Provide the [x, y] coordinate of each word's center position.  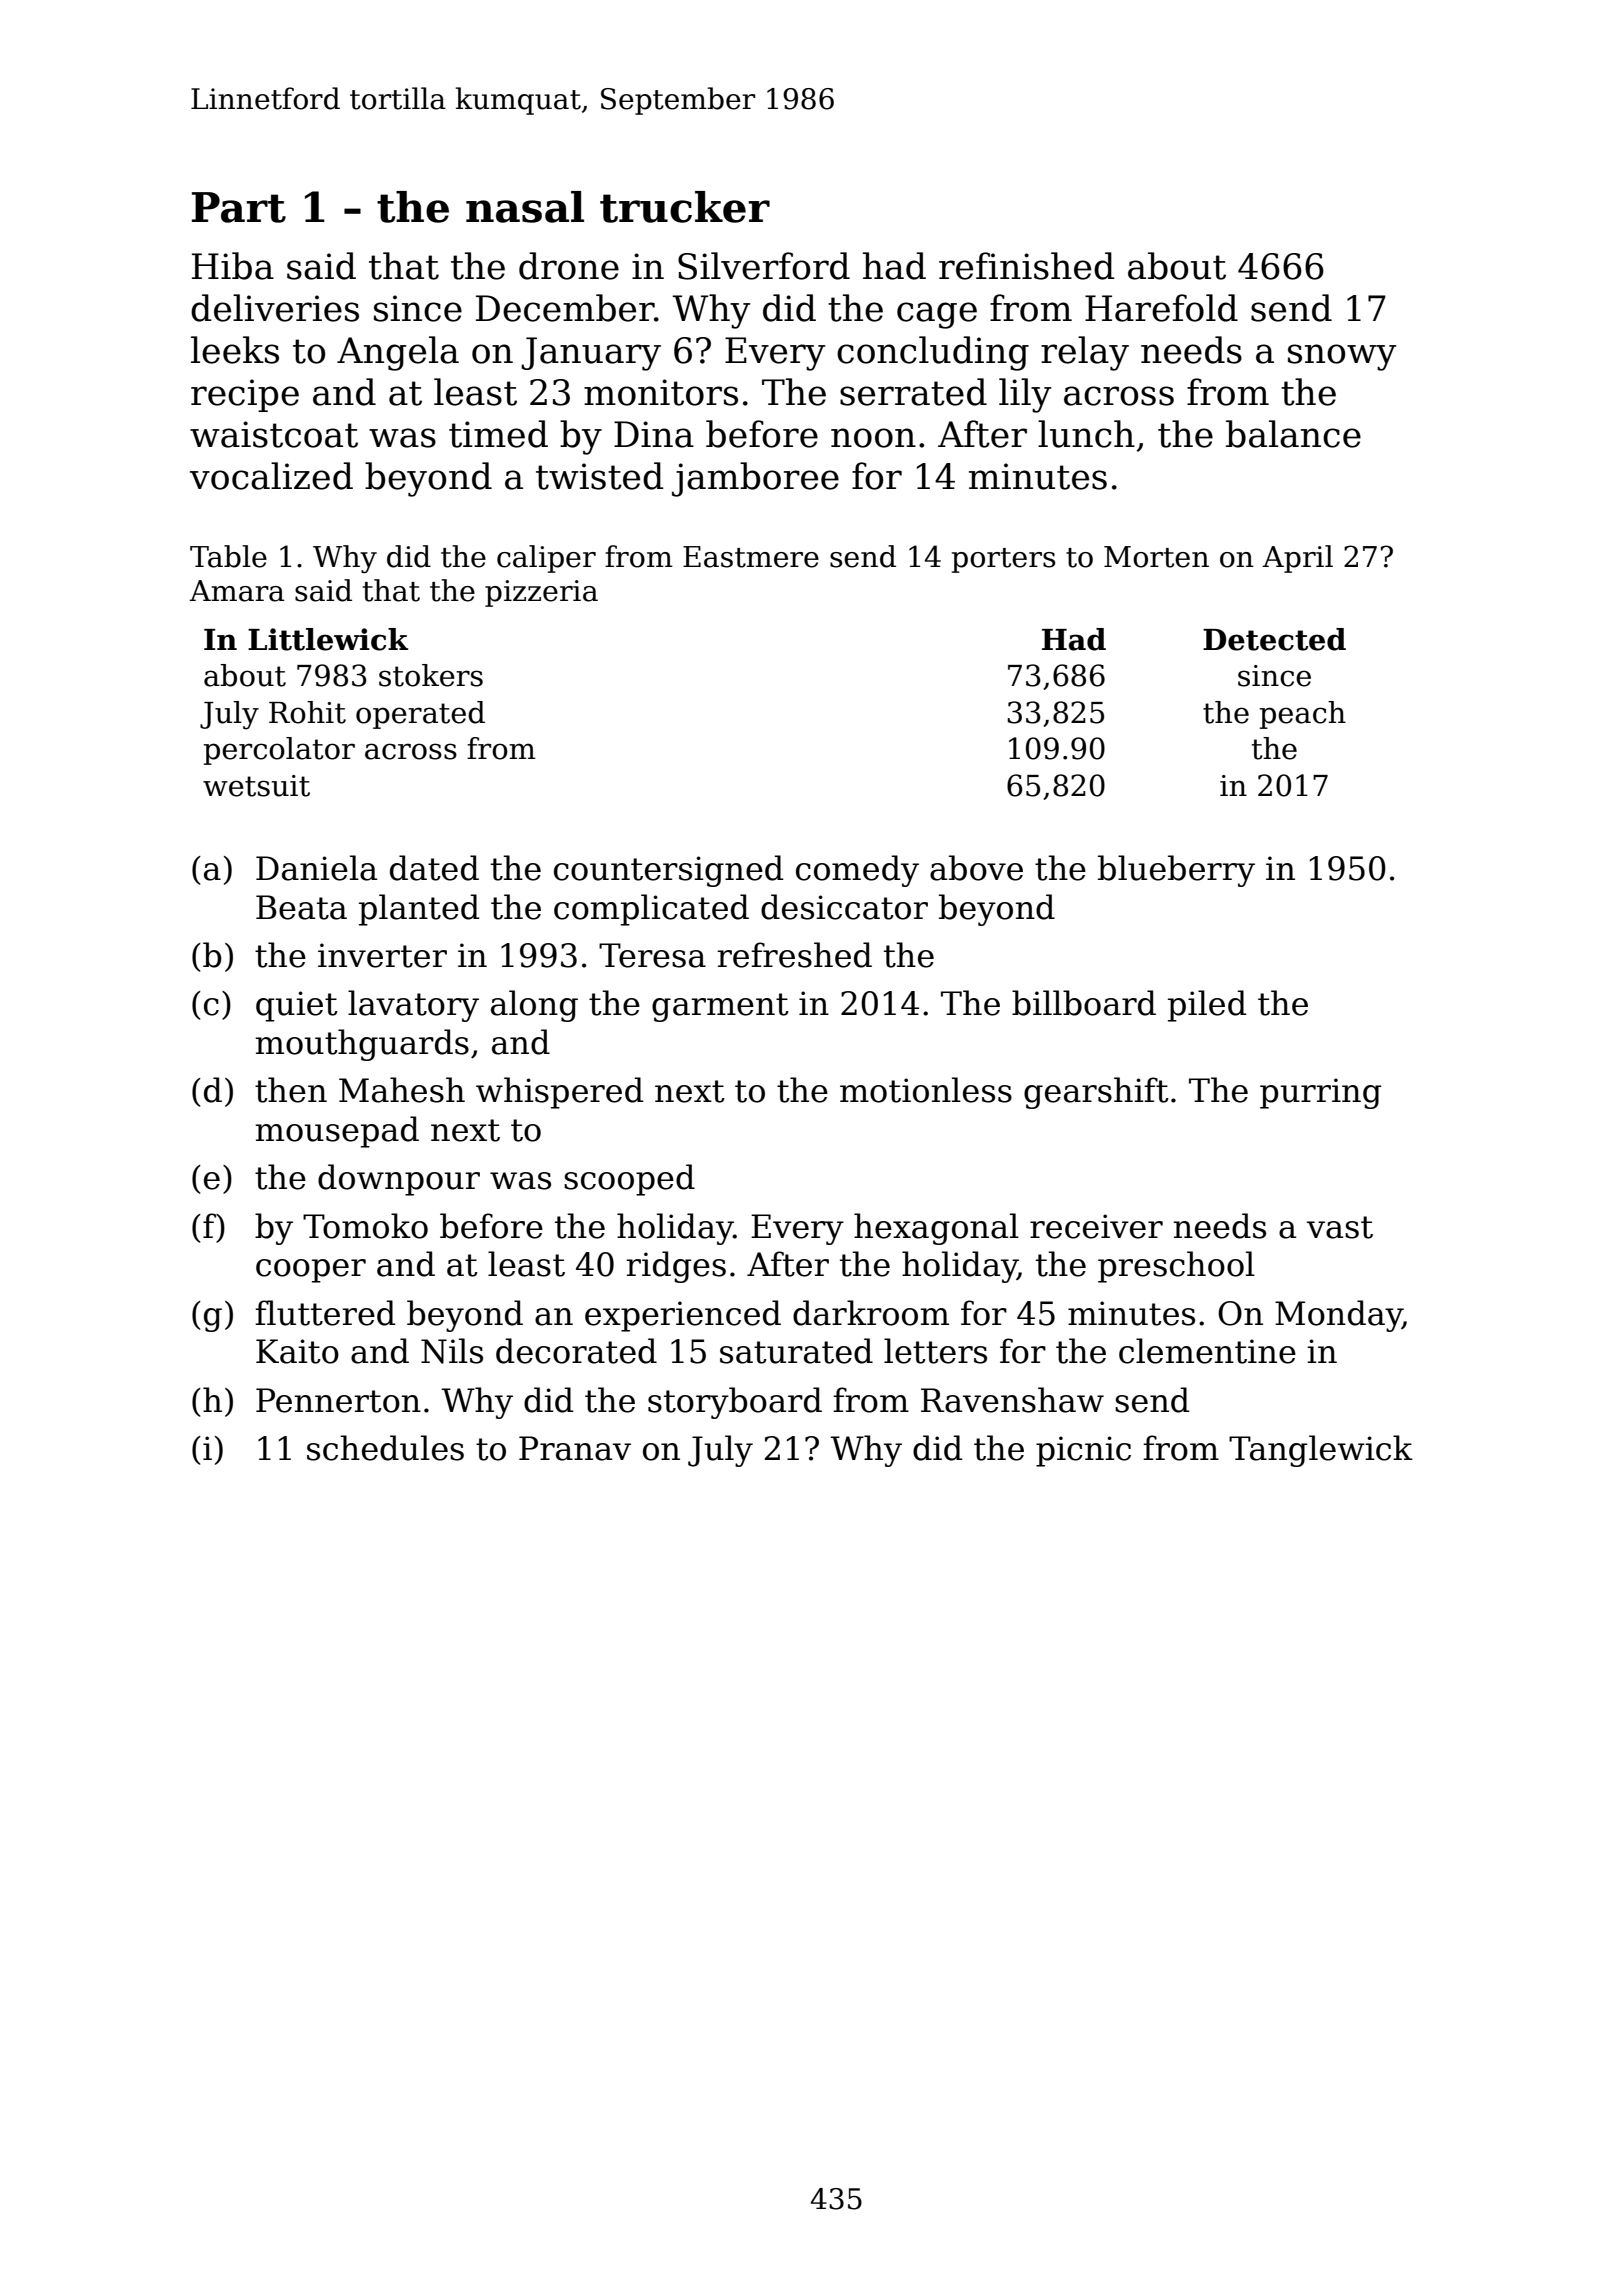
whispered [560, 1093]
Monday [1338, 1316]
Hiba [233, 266]
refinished [1027, 266]
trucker [685, 207]
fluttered [325, 1313]
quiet [297, 1006]
